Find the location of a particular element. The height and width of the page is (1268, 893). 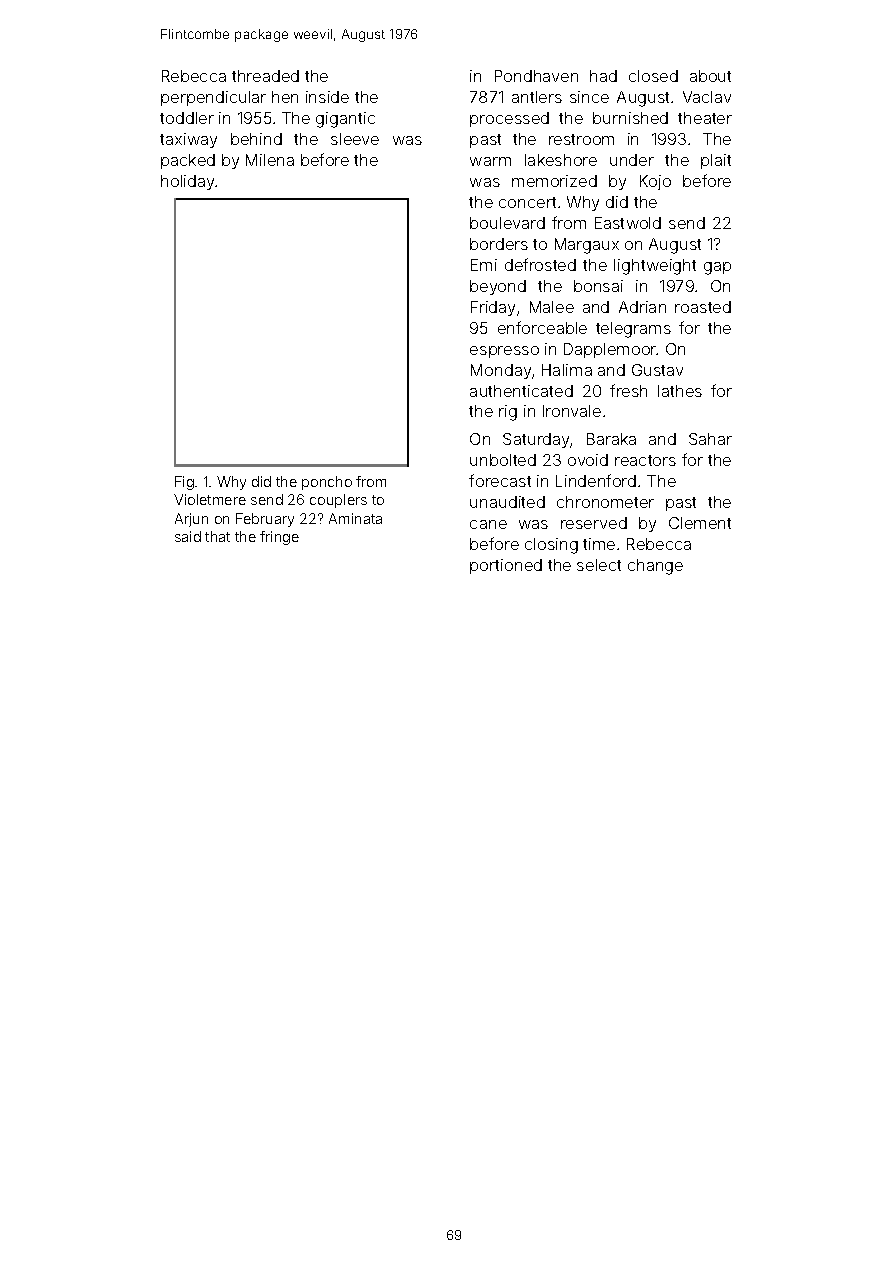

threaded is located at coordinates (265, 76).
